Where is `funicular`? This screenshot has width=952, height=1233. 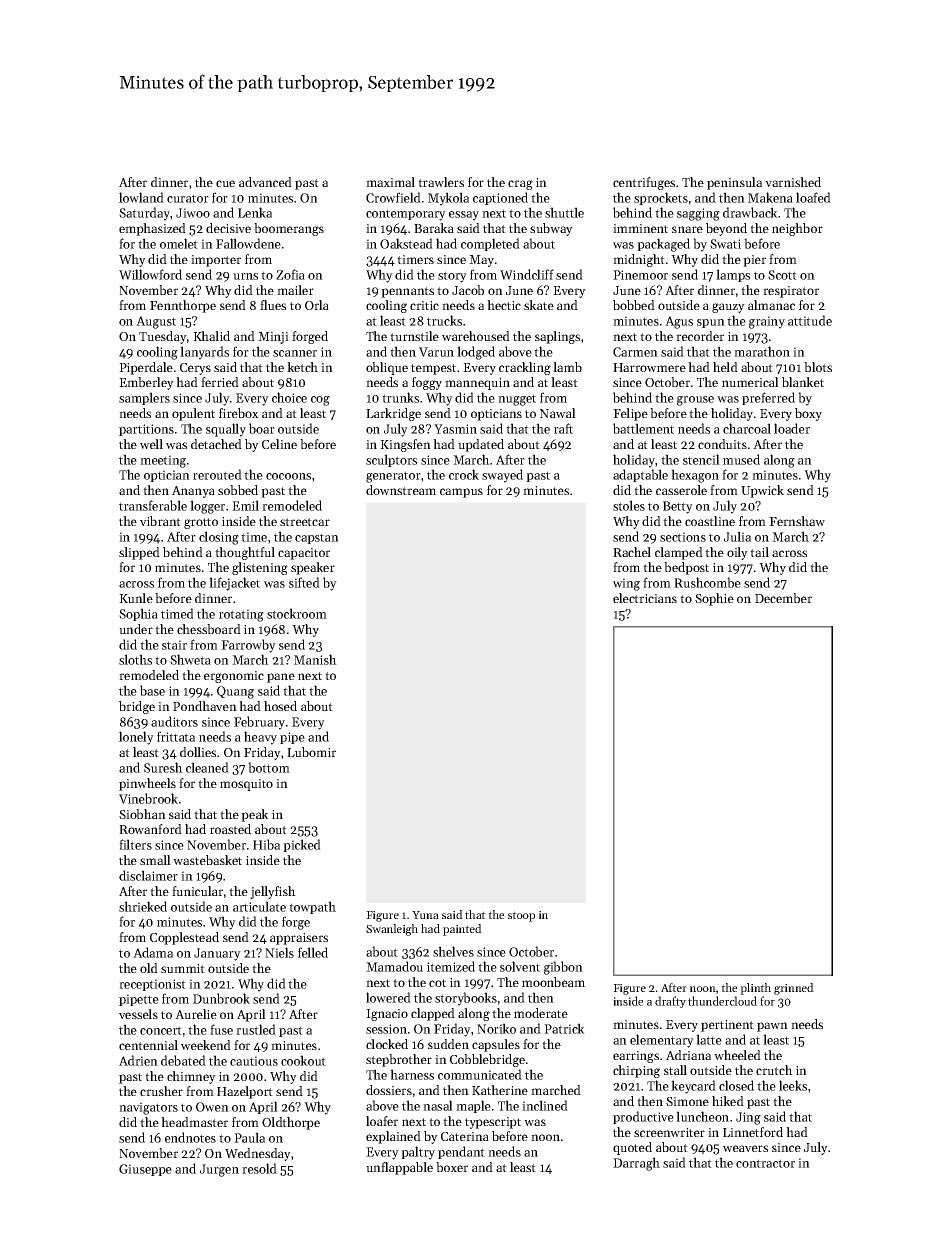
funicular is located at coordinates (197, 891).
